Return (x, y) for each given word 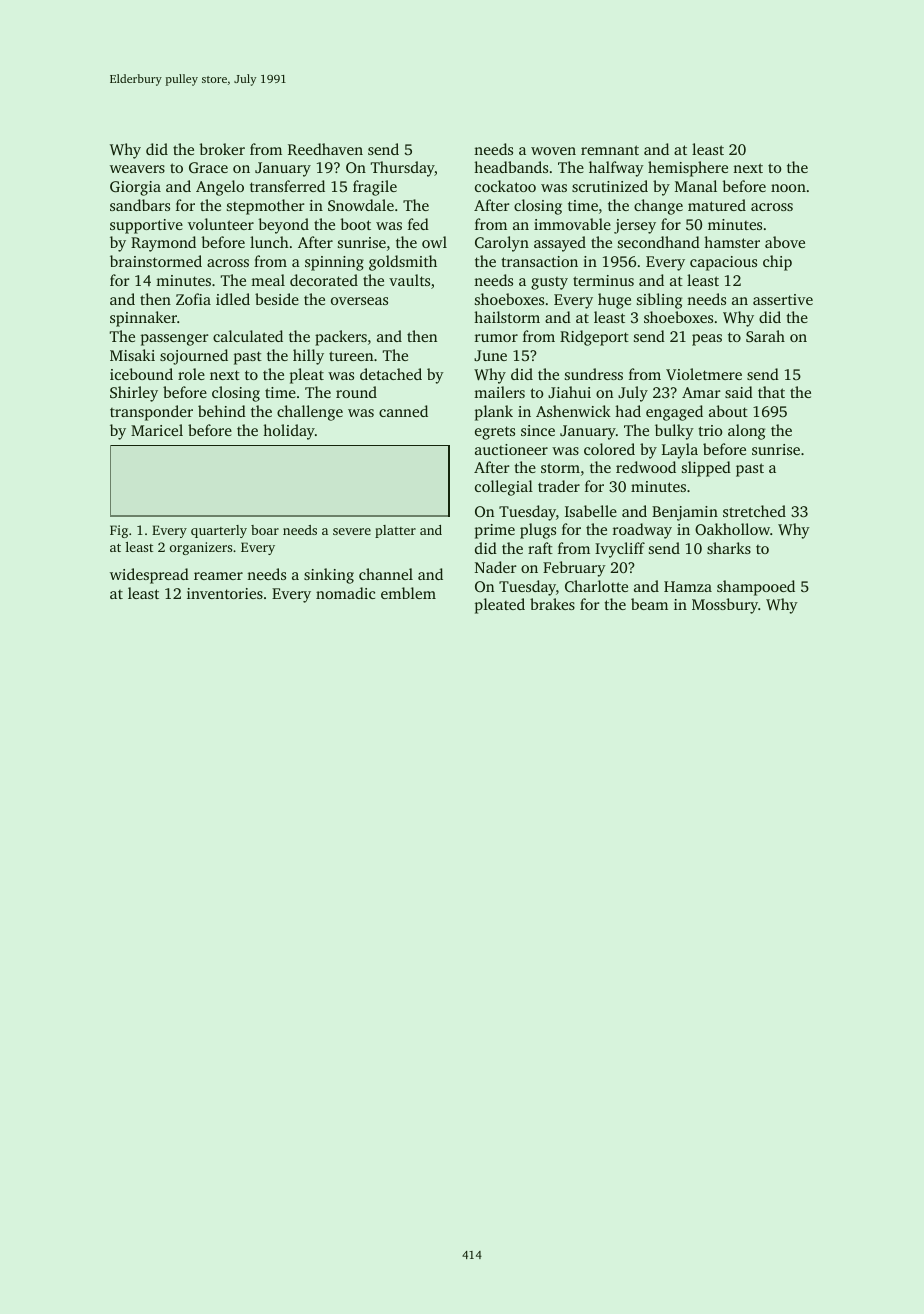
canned (403, 411)
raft (540, 548)
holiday (289, 432)
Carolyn (502, 244)
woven (553, 151)
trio (710, 430)
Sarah (765, 336)
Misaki (132, 355)
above (785, 242)
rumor (496, 338)
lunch (269, 242)
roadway (642, 531)
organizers (201, 548)
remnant (610, 150)
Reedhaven (325, 149)
